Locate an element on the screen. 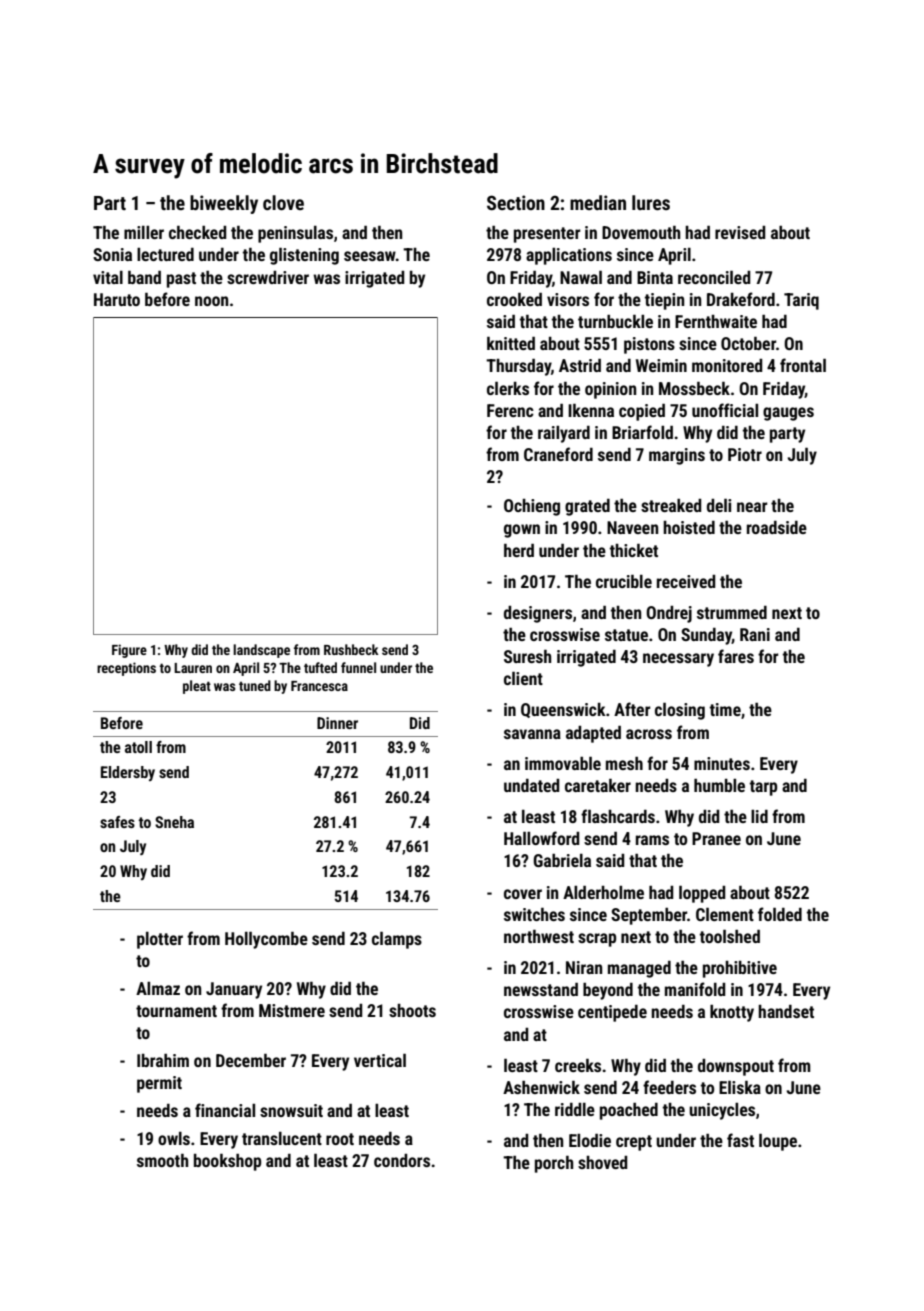 This screenshot has width=924, height=1311. snowsuit is located at coordinates (291, 1110).
